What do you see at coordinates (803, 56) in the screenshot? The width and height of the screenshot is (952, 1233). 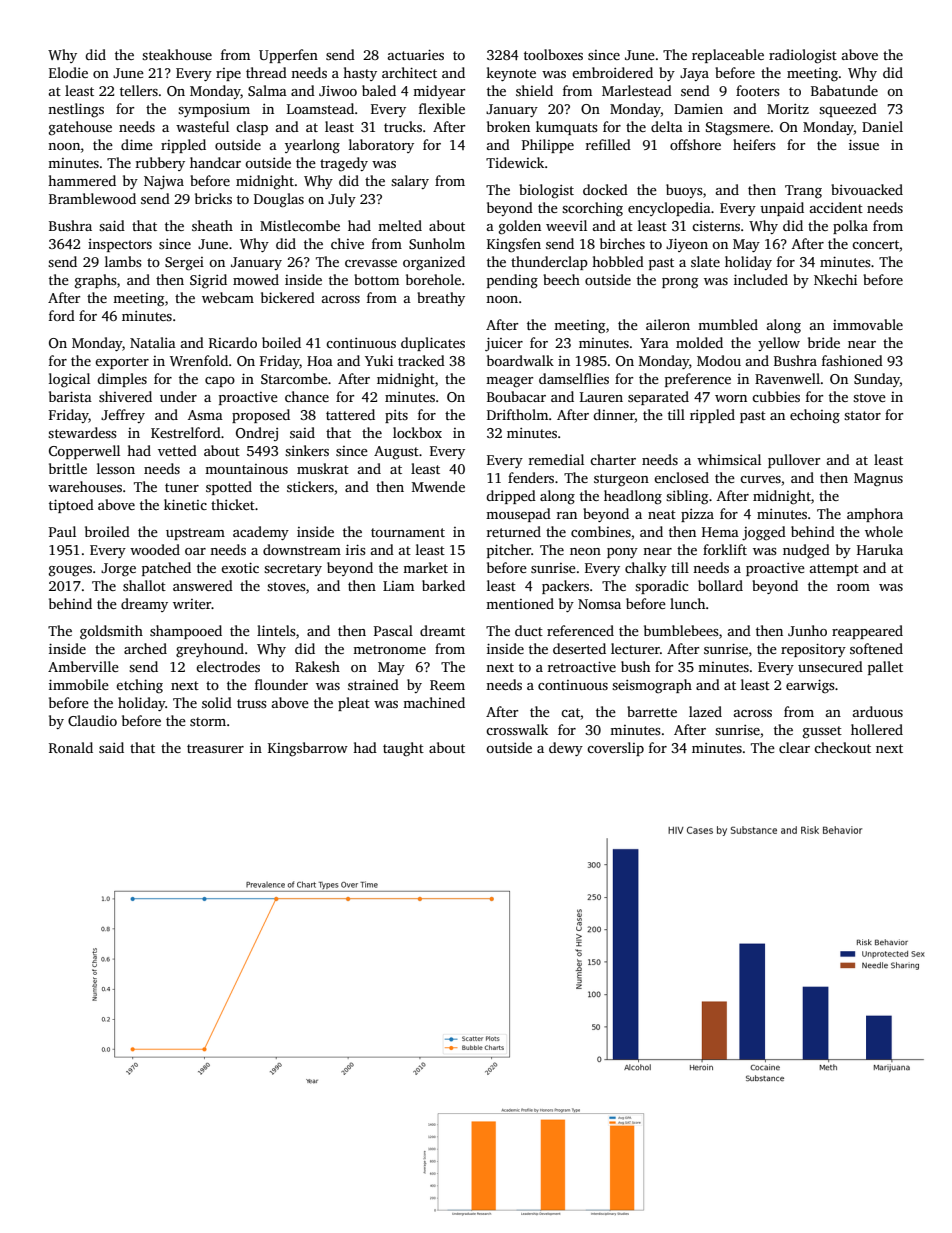 I see `radiologist` at bounding box center [803, 56].
